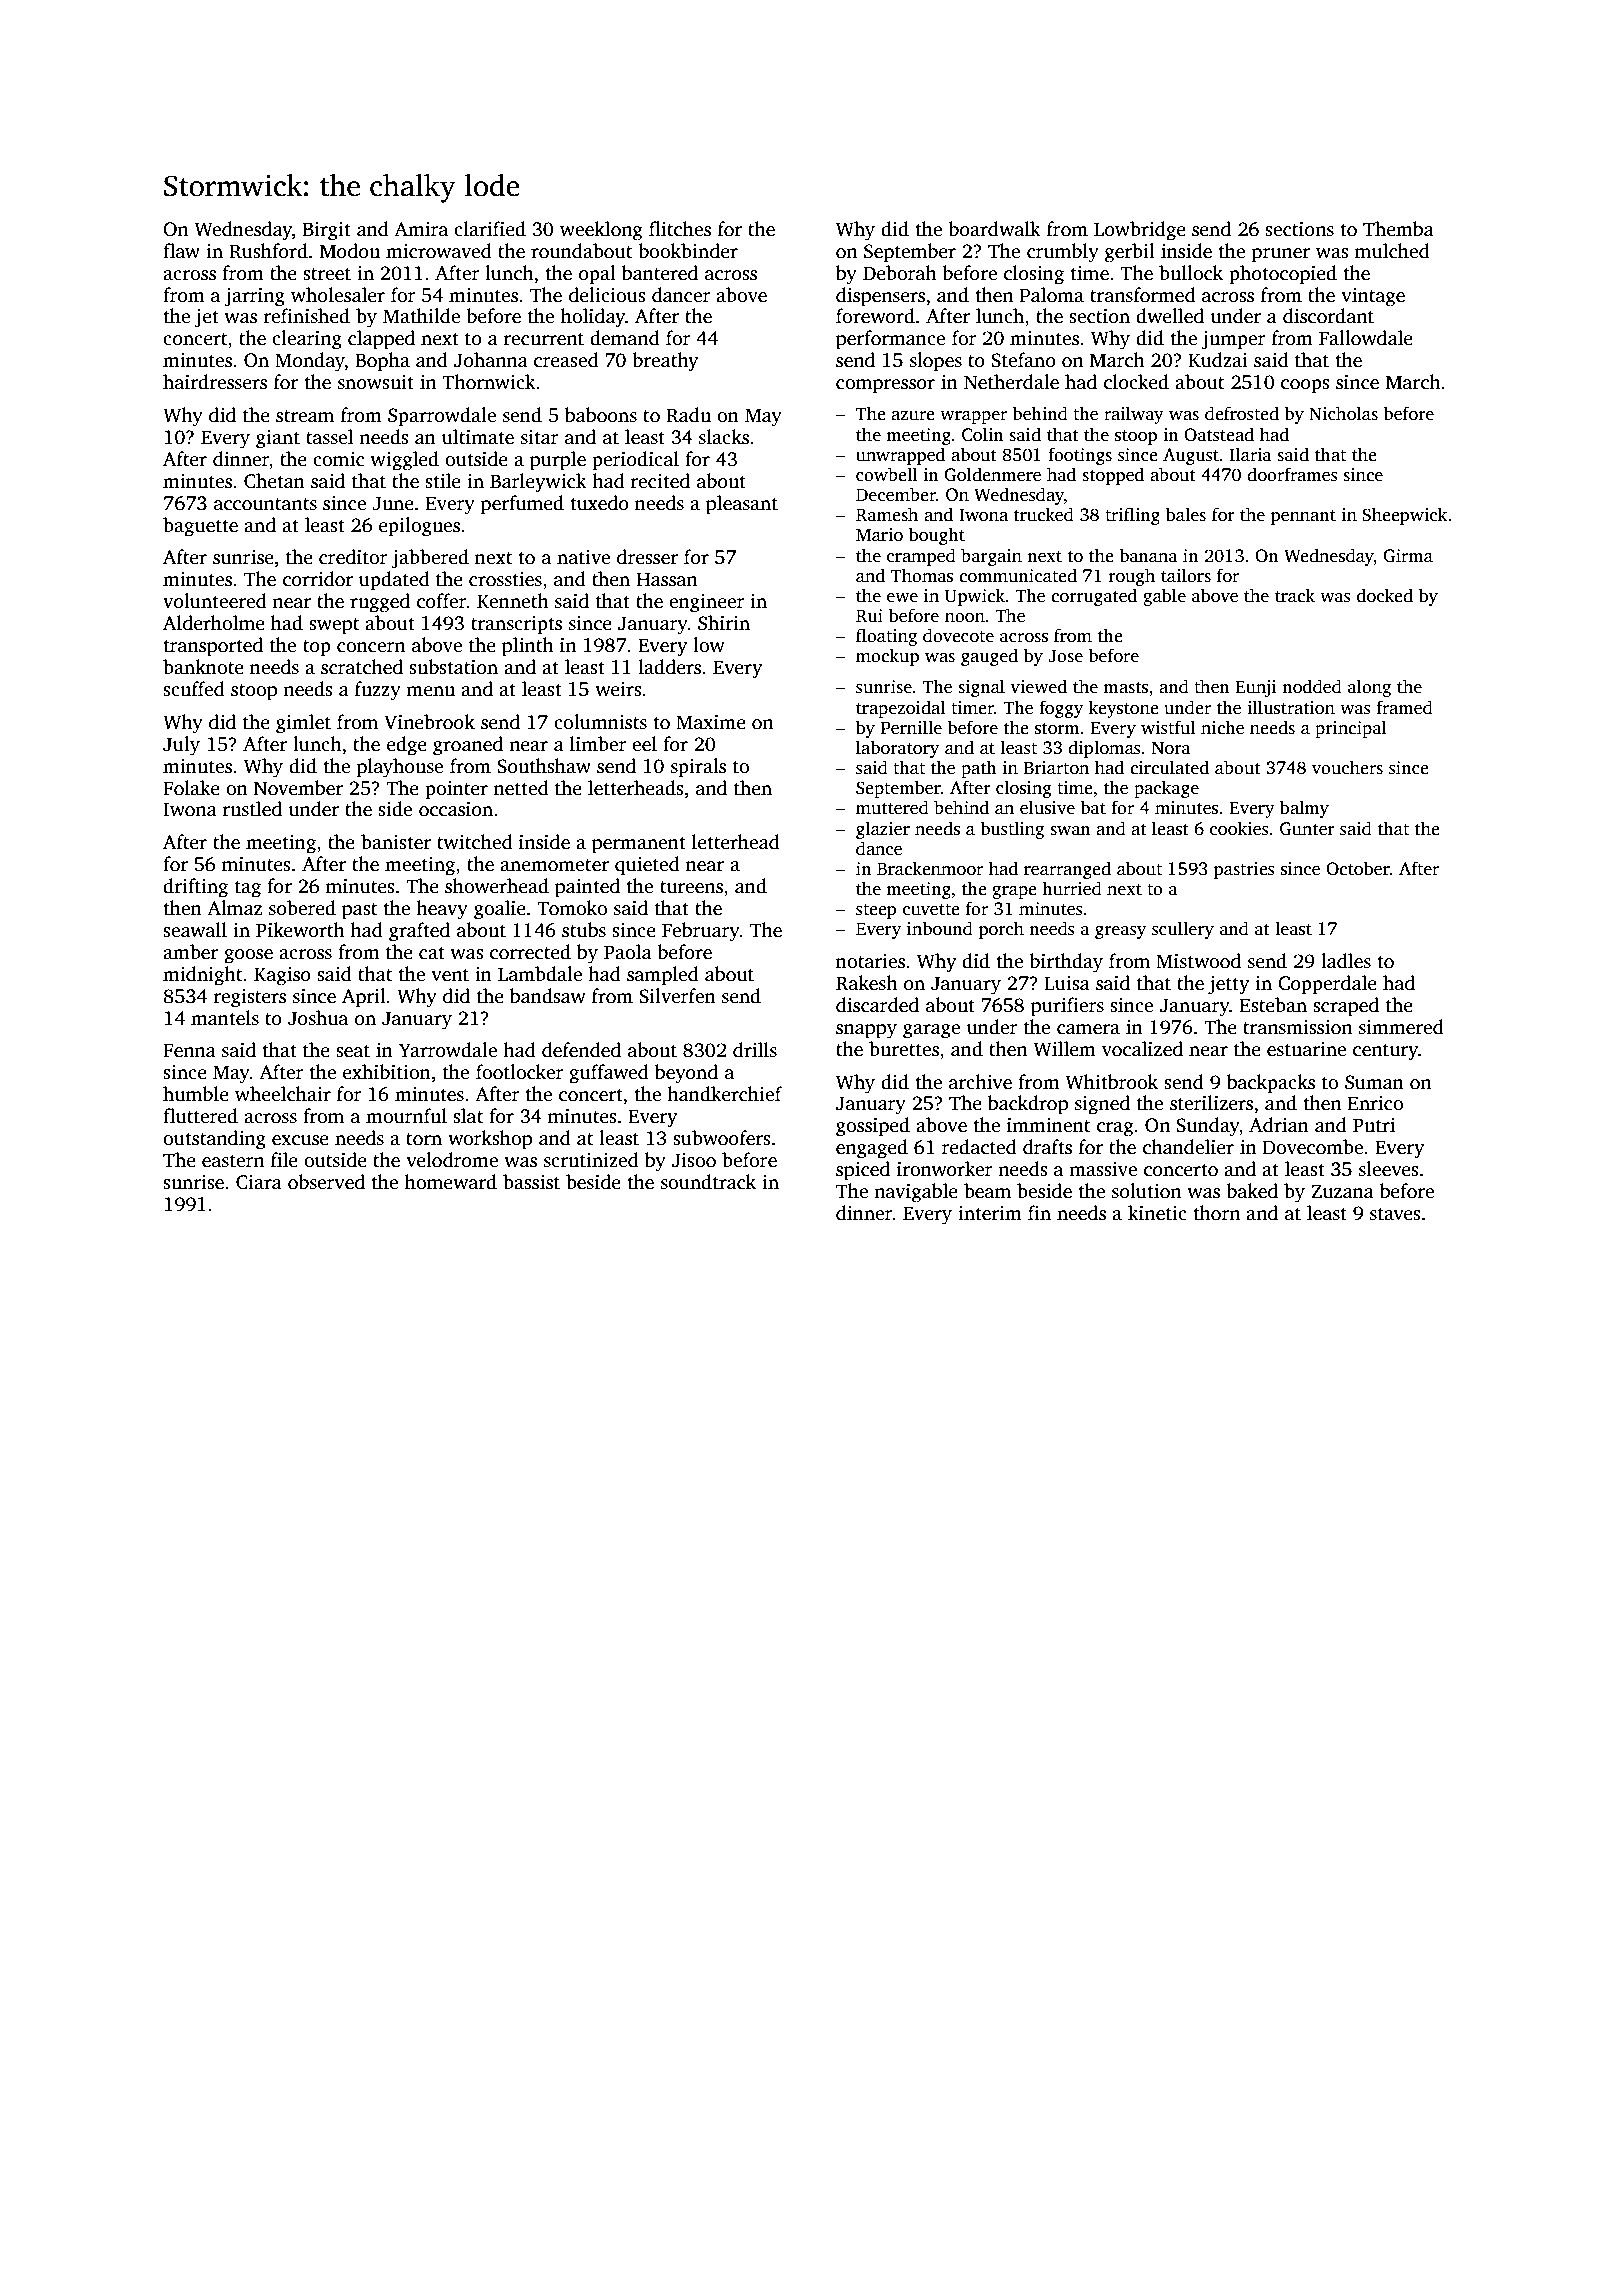 Image resolution: width=1620 pixels, height=2292 pixels. I want to click on perfumed, so click(522, 505).
